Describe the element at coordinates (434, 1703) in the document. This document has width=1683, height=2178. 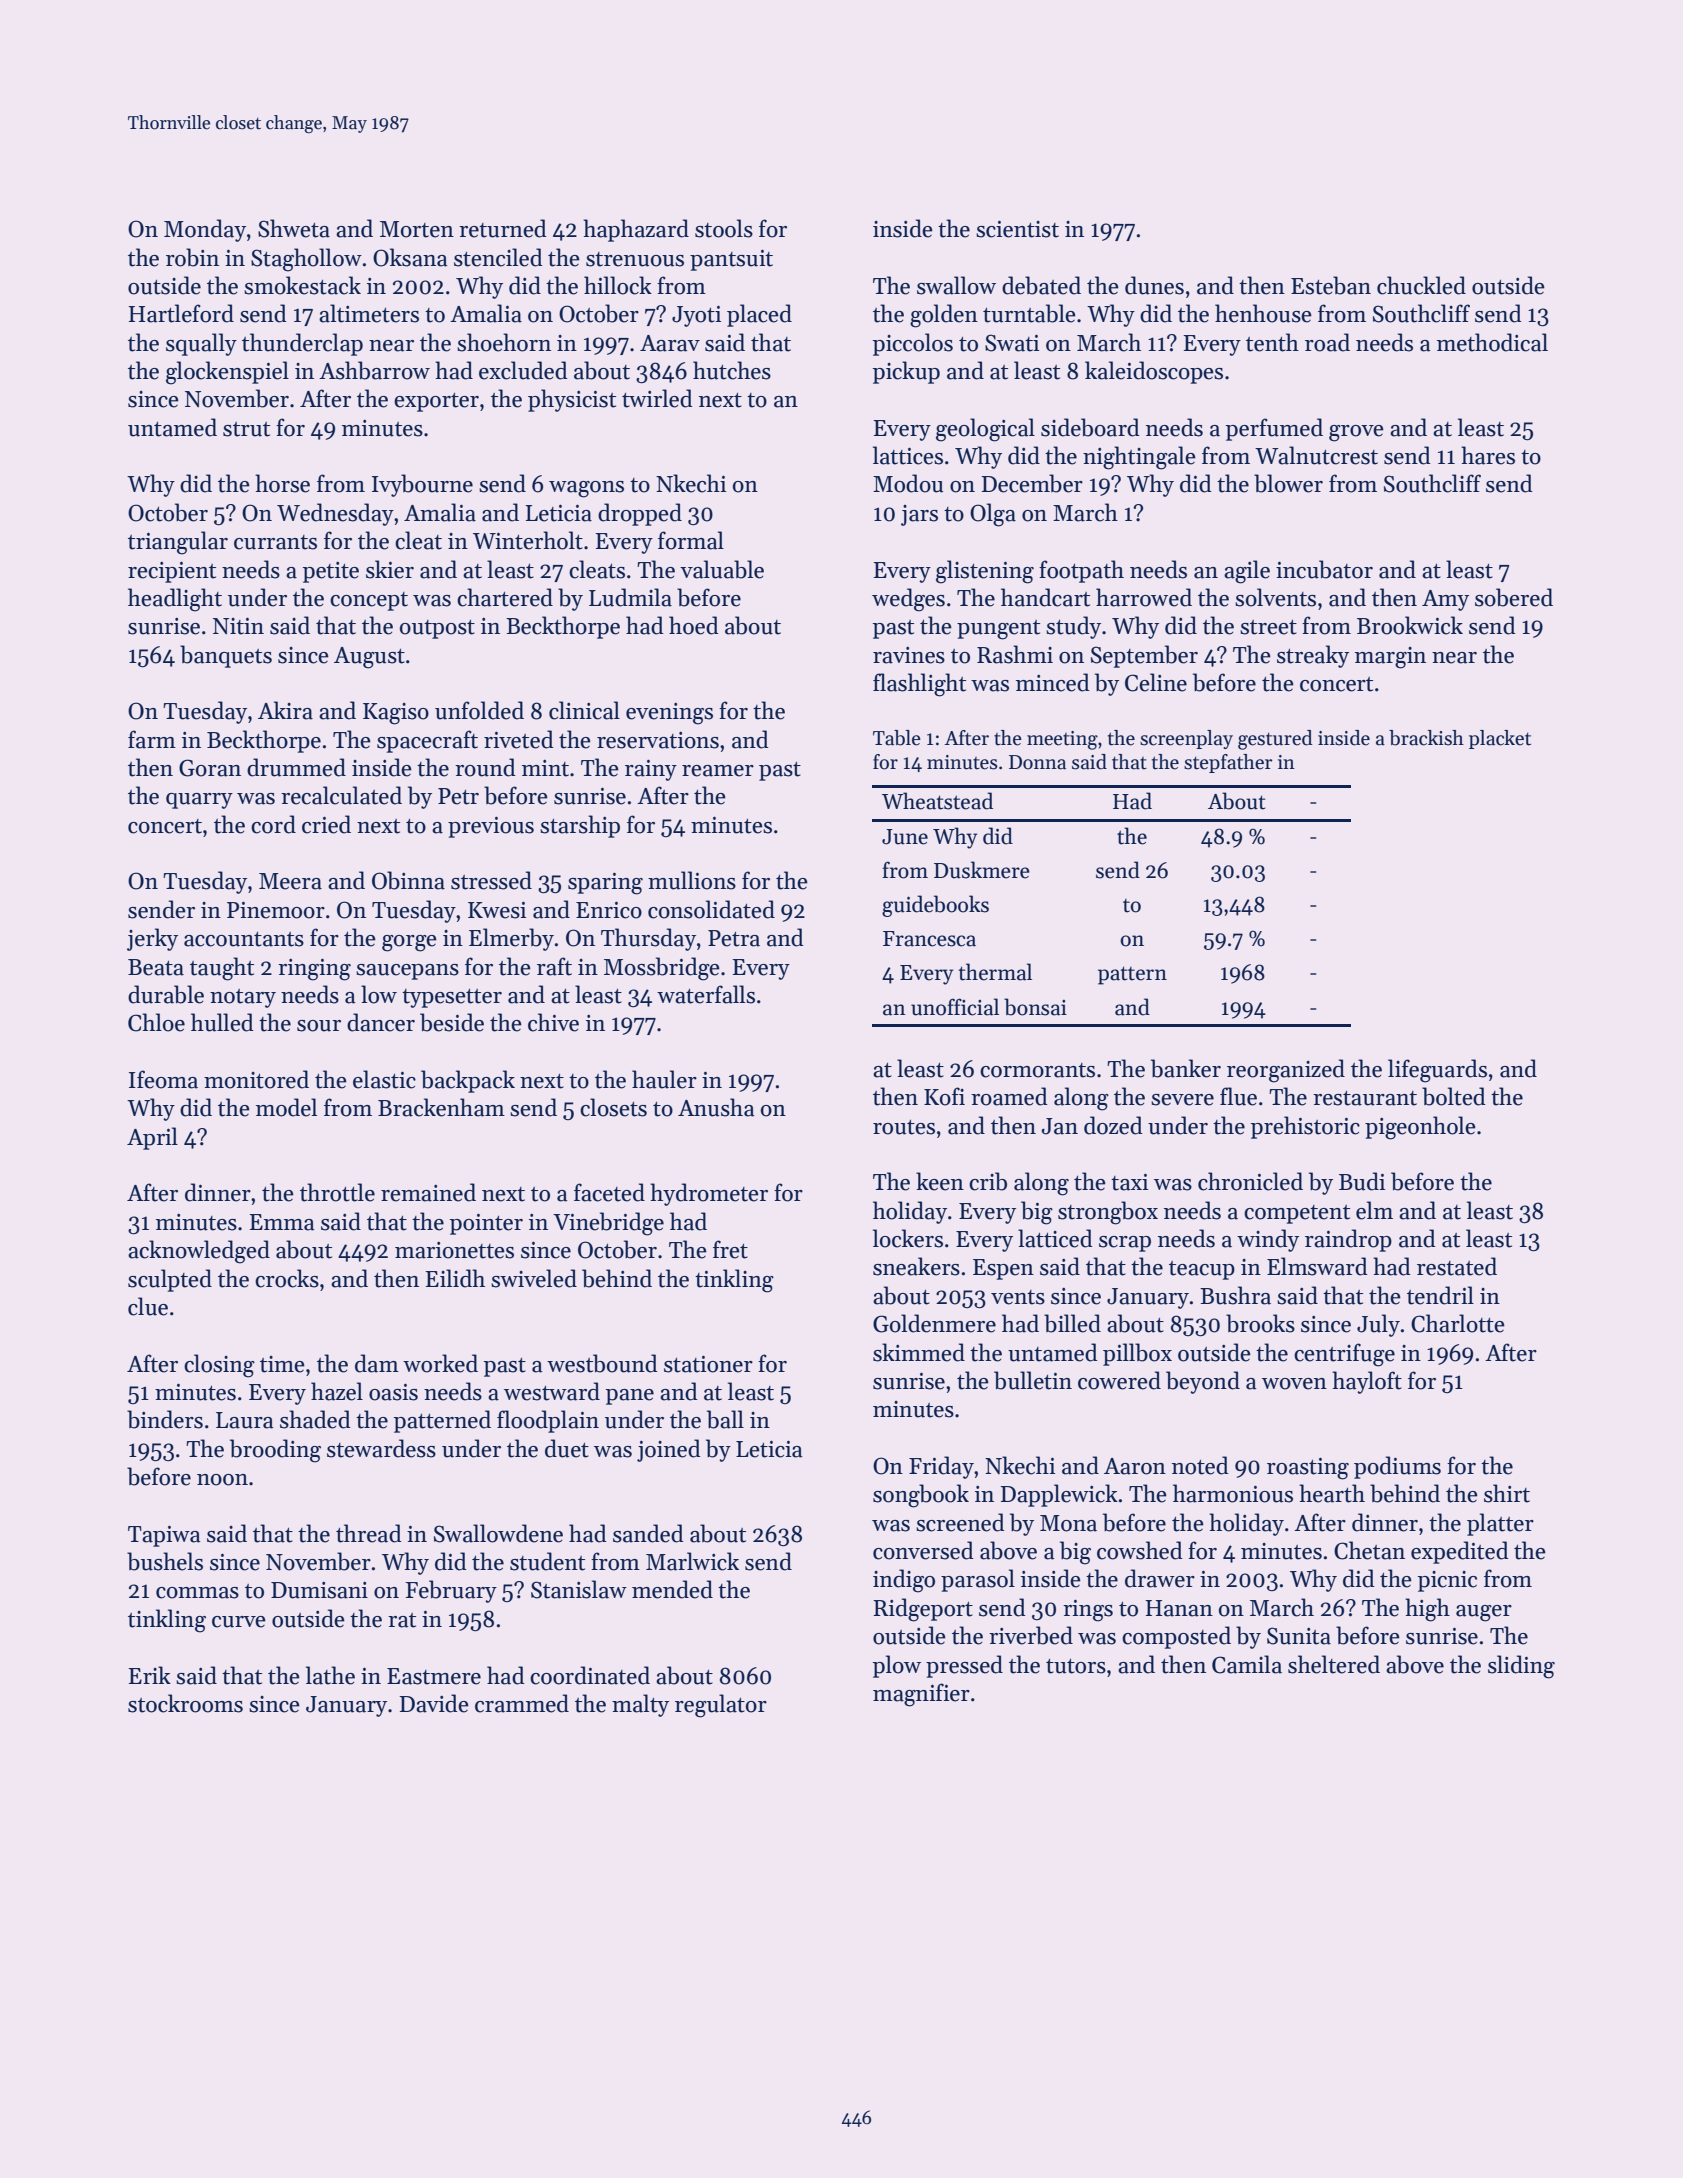
I see `Davide` at that location.
